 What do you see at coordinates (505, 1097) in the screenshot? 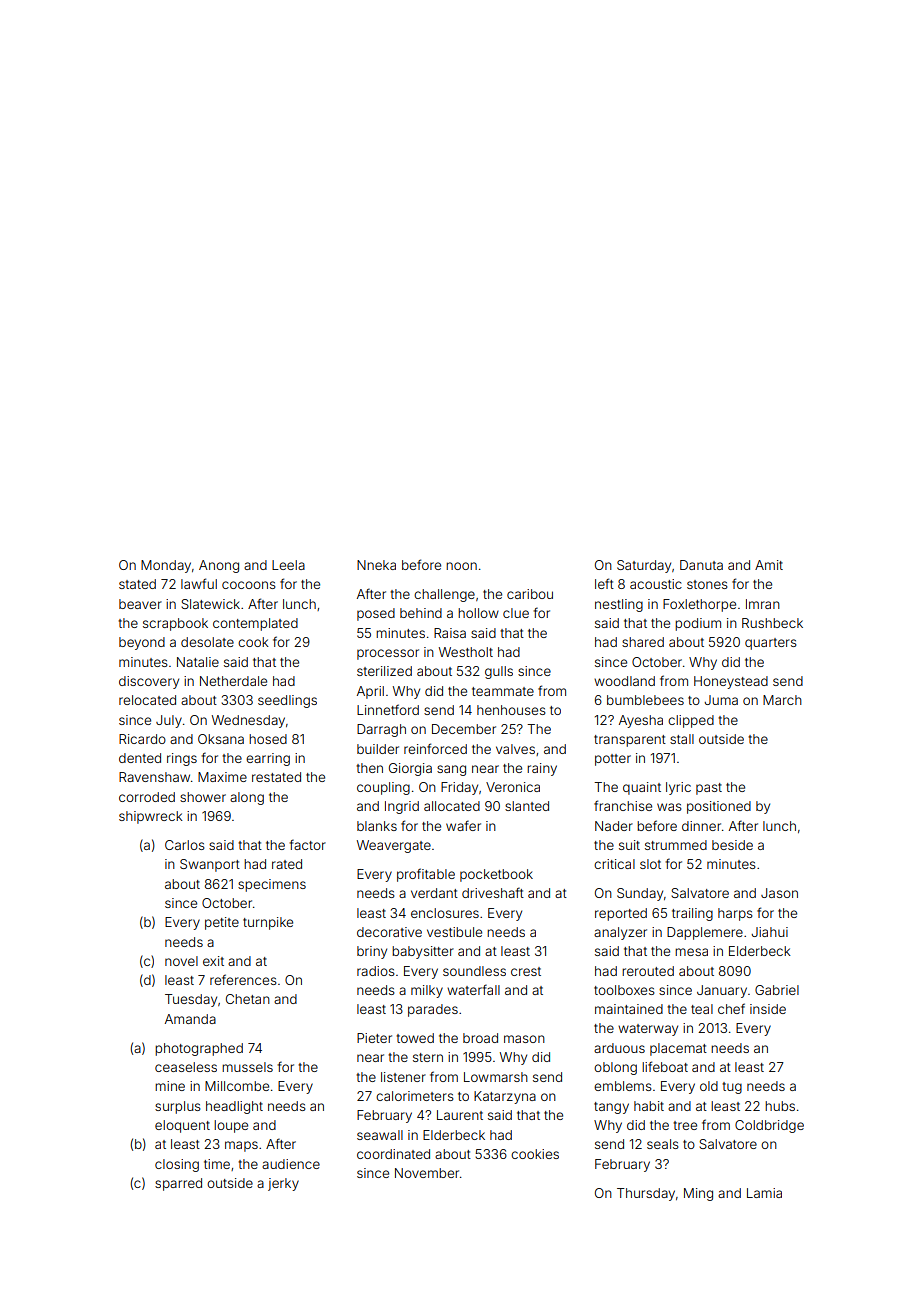
I see `Katarzyna` at bounding box center [505, 1097].
